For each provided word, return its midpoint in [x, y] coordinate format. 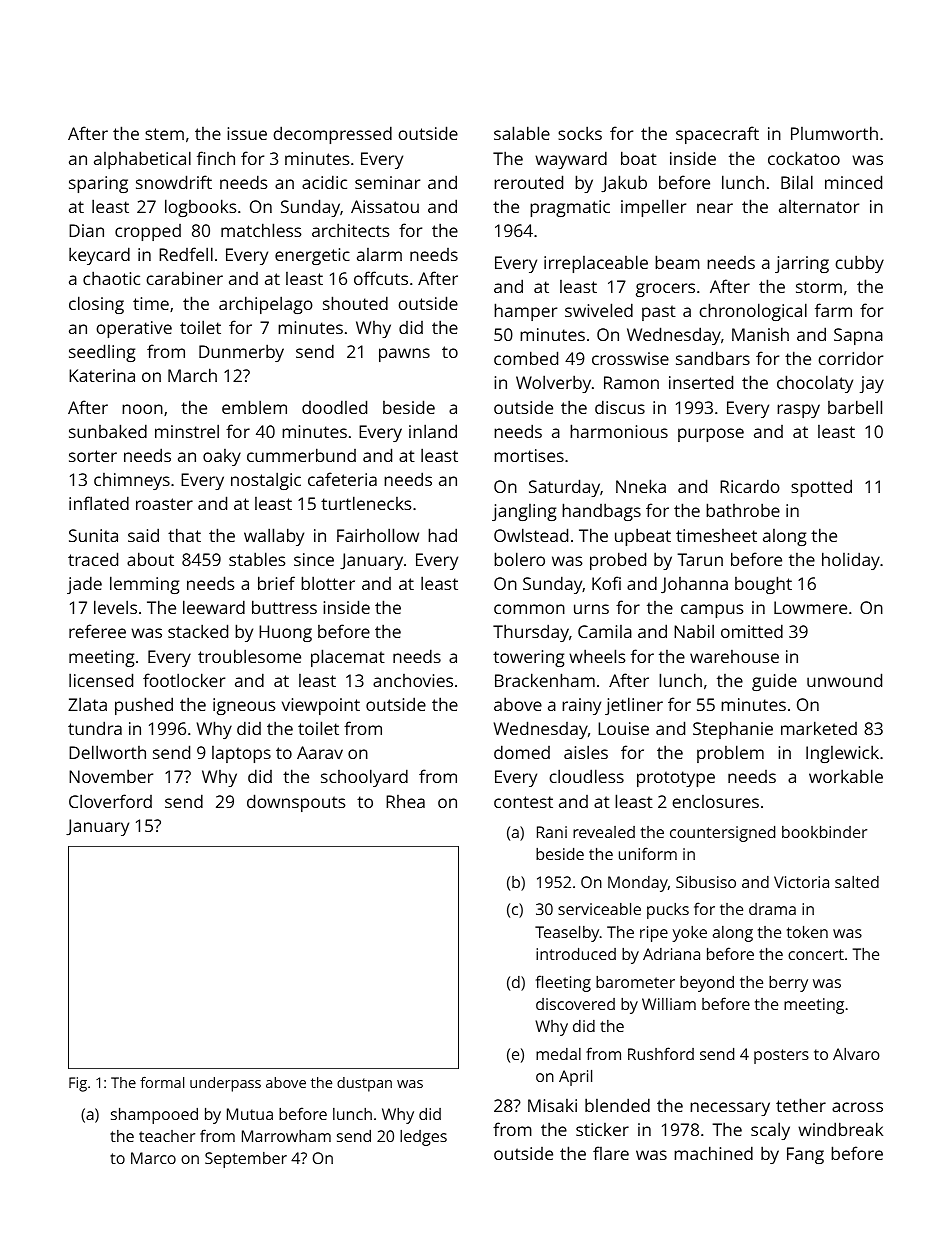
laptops [241, 754]
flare [611, 1153]
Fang [805, 1155]
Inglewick [842, 754]
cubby [859, 264]
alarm [379, 254]
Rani [552, 832]
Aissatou [385, 206]
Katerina [102, 375]
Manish [760, 334]
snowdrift [174, 182]
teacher [167, 1136]
